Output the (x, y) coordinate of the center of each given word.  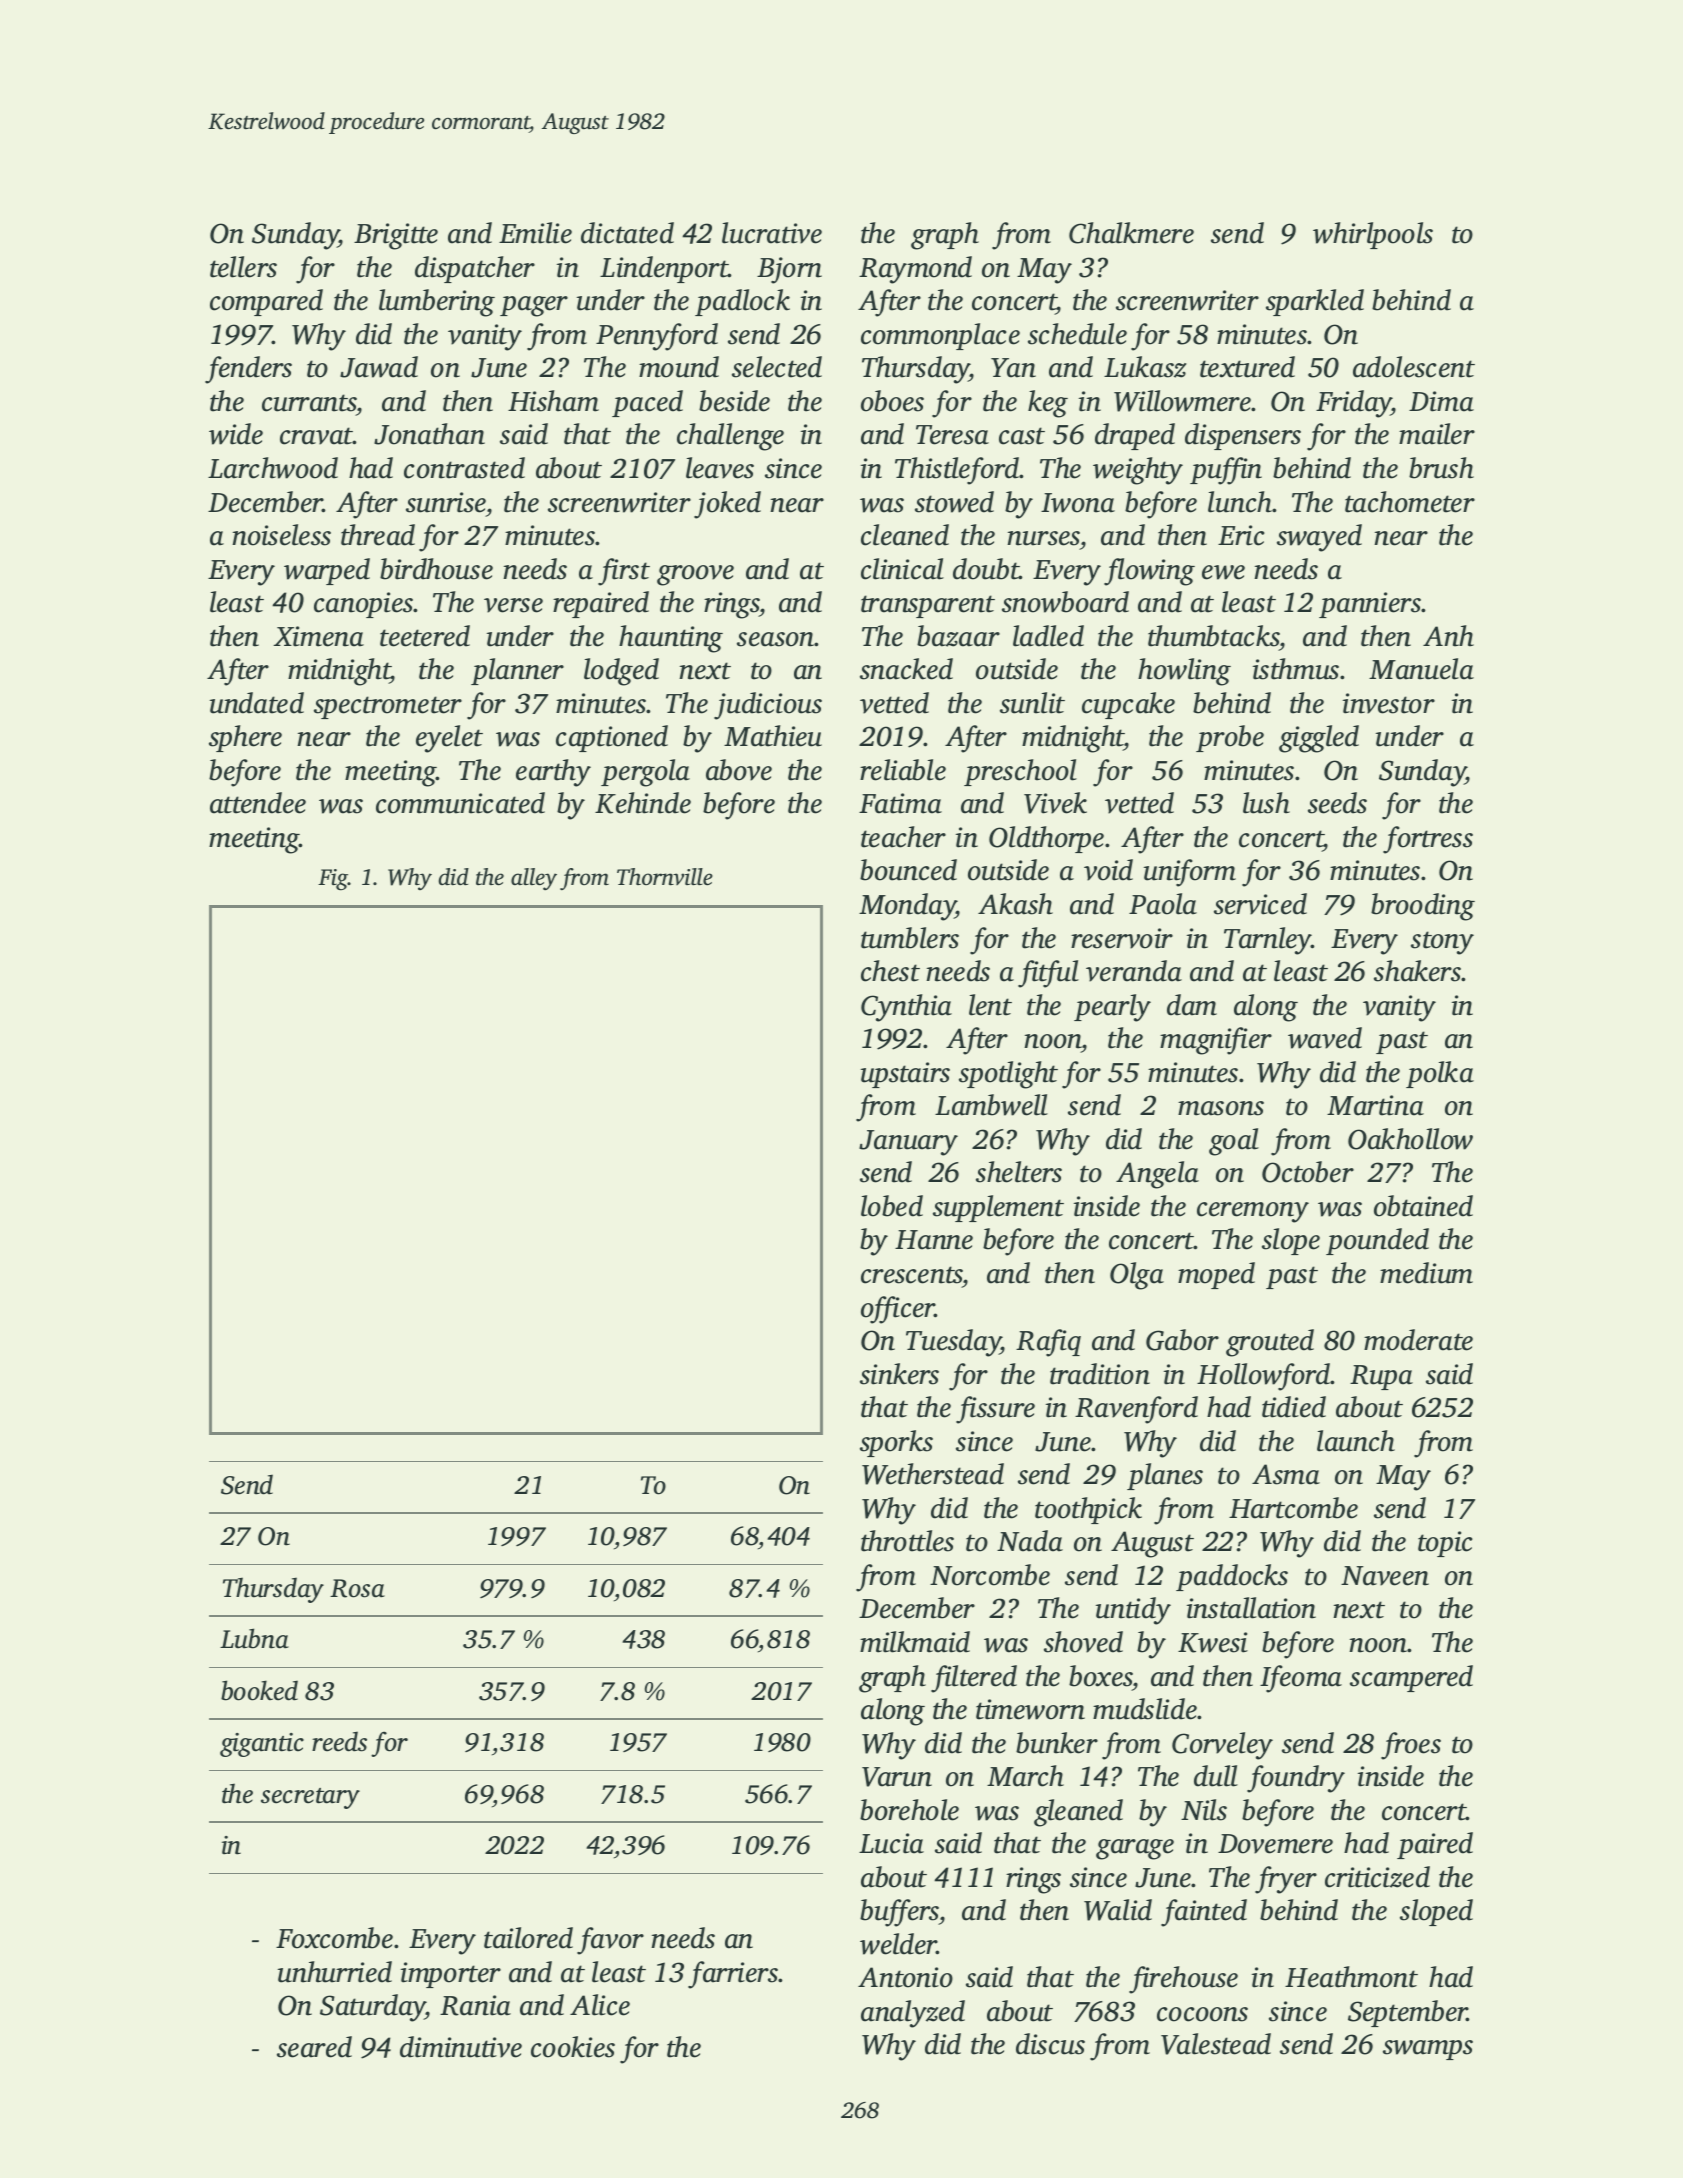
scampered (1411, 1678)
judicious (768, 706)
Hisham (553, 401)
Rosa (357, 1588)
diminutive (461, 2047)
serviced (1260, 904)
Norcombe (990, 1575)
